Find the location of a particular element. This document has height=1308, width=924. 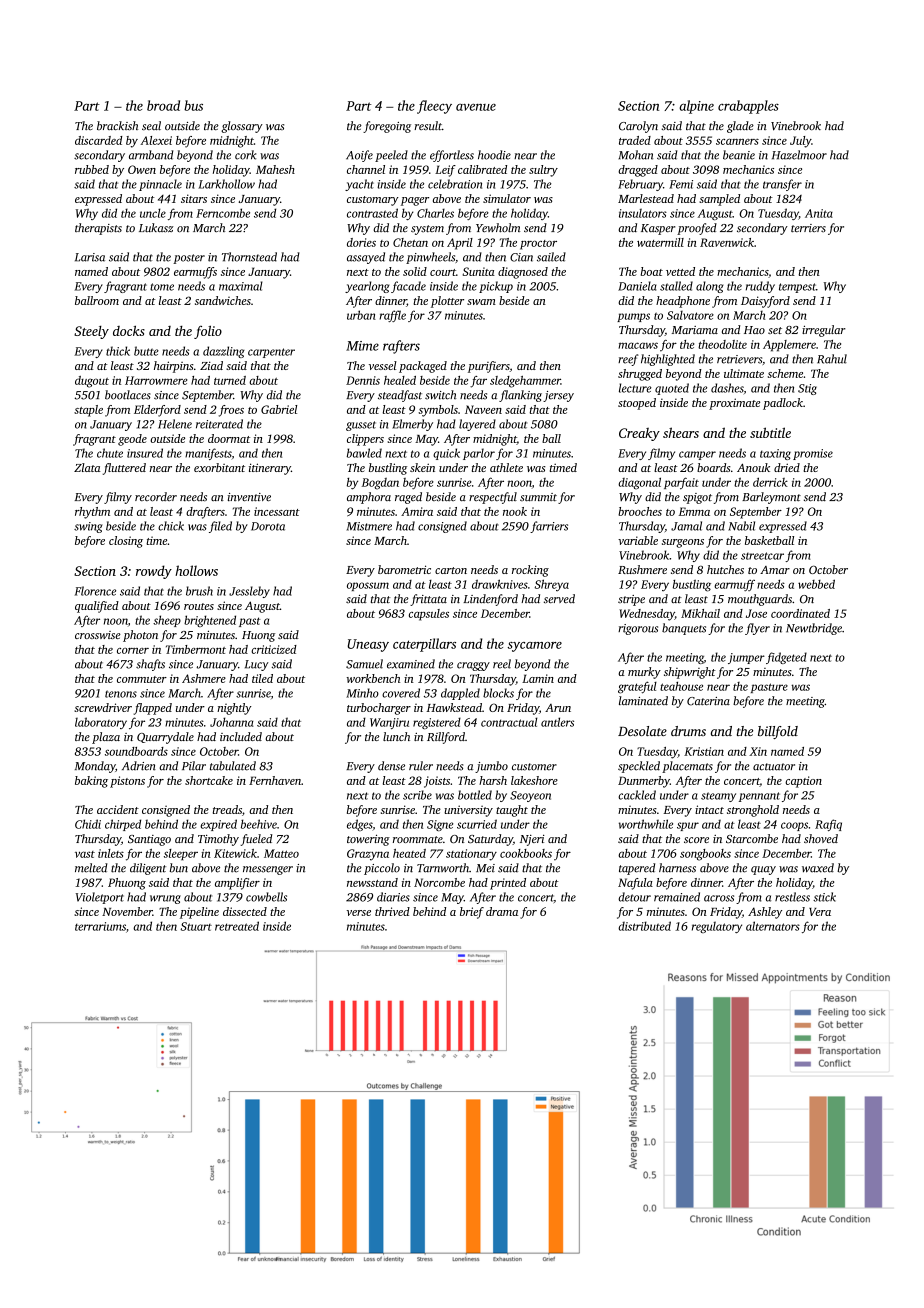

alpine is located at coordinates (696, 107).
